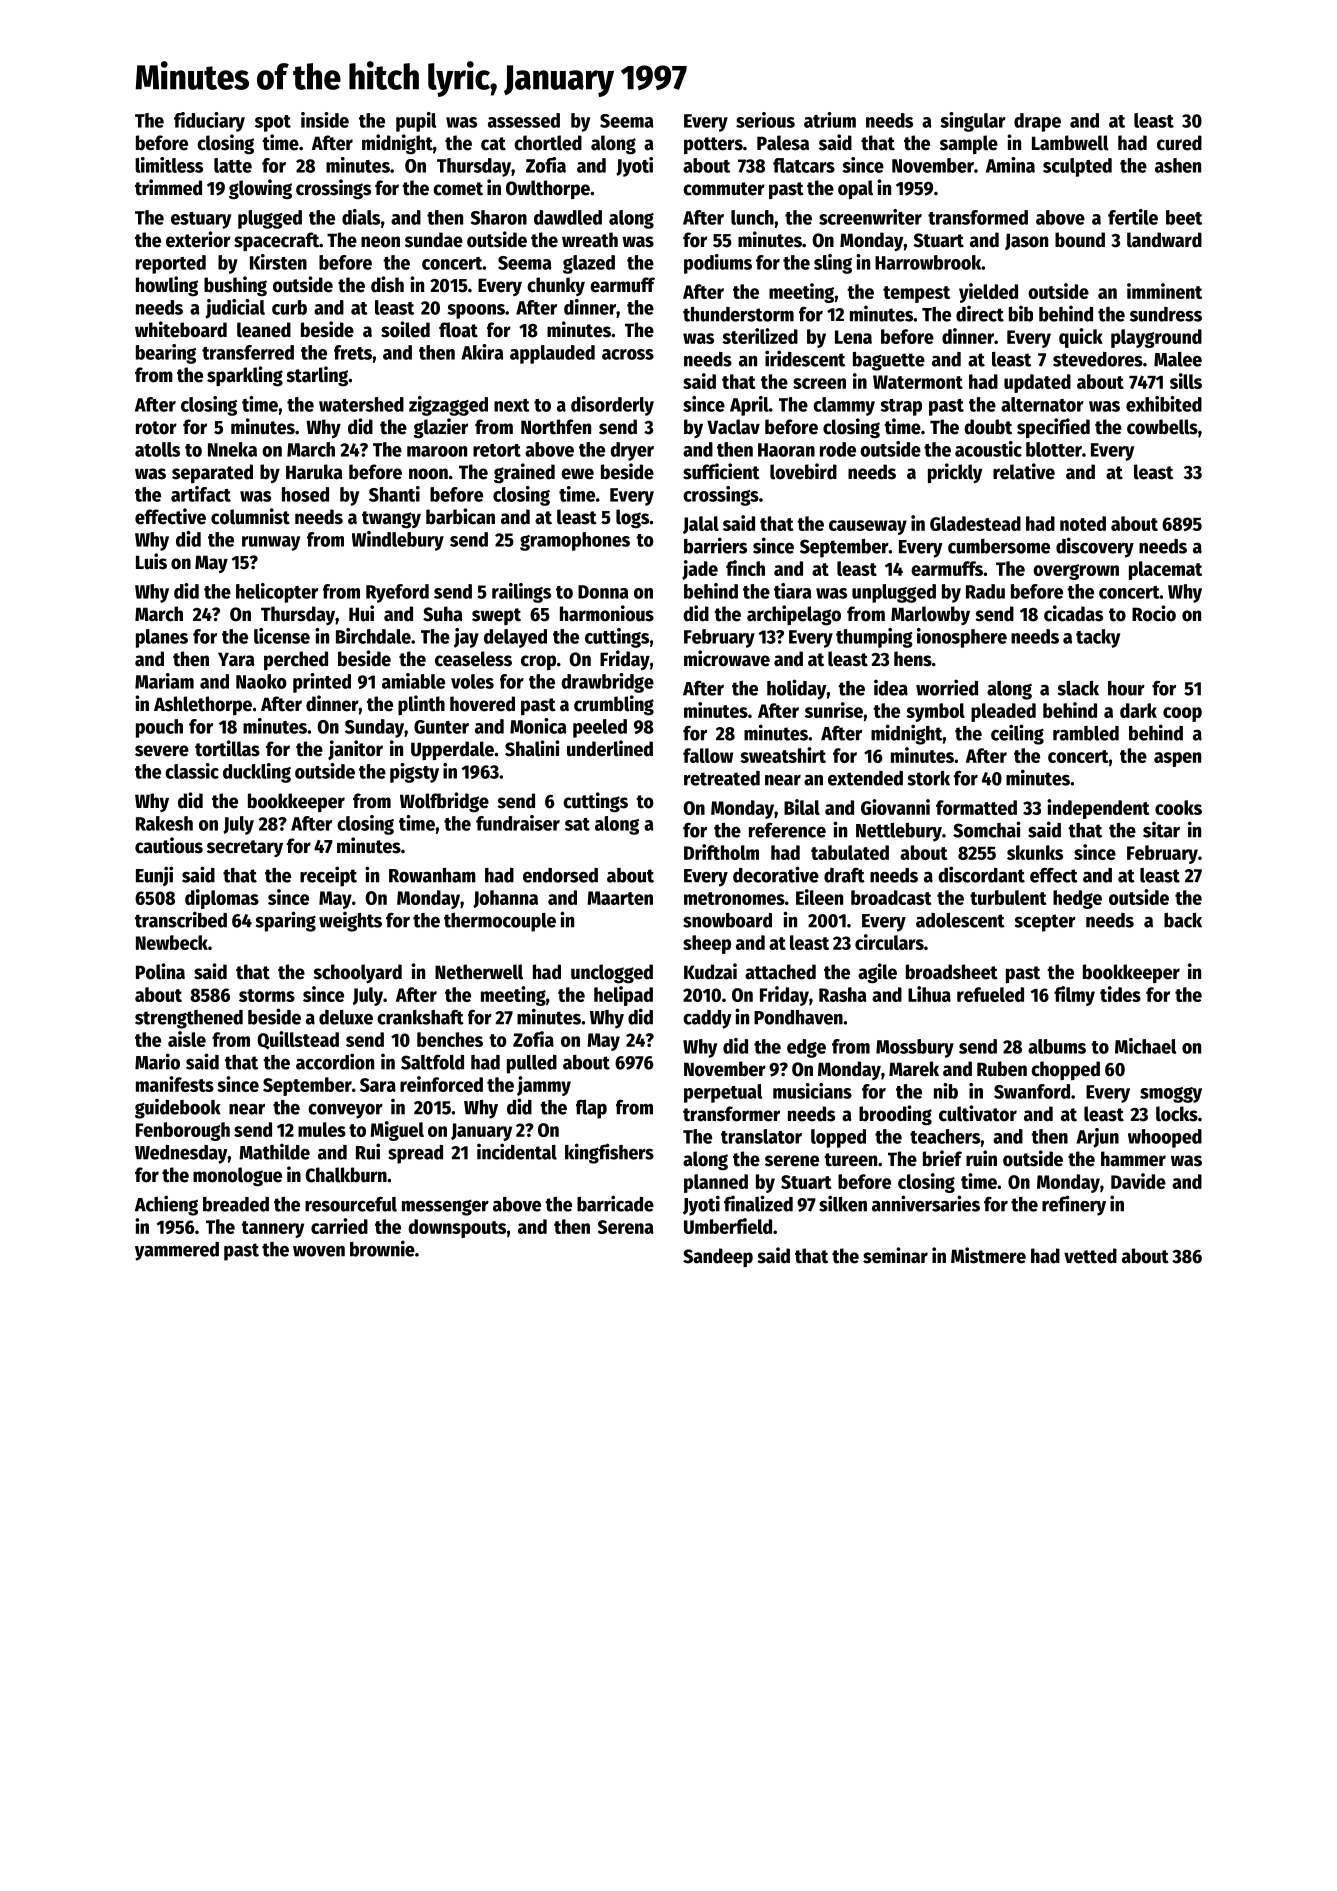 Image resolution: width=1337 pixels, height=1891 pixels. What do you see at coordinates (151, 561) in the document?
I see `Luis` at bounding box center [151, 561].
